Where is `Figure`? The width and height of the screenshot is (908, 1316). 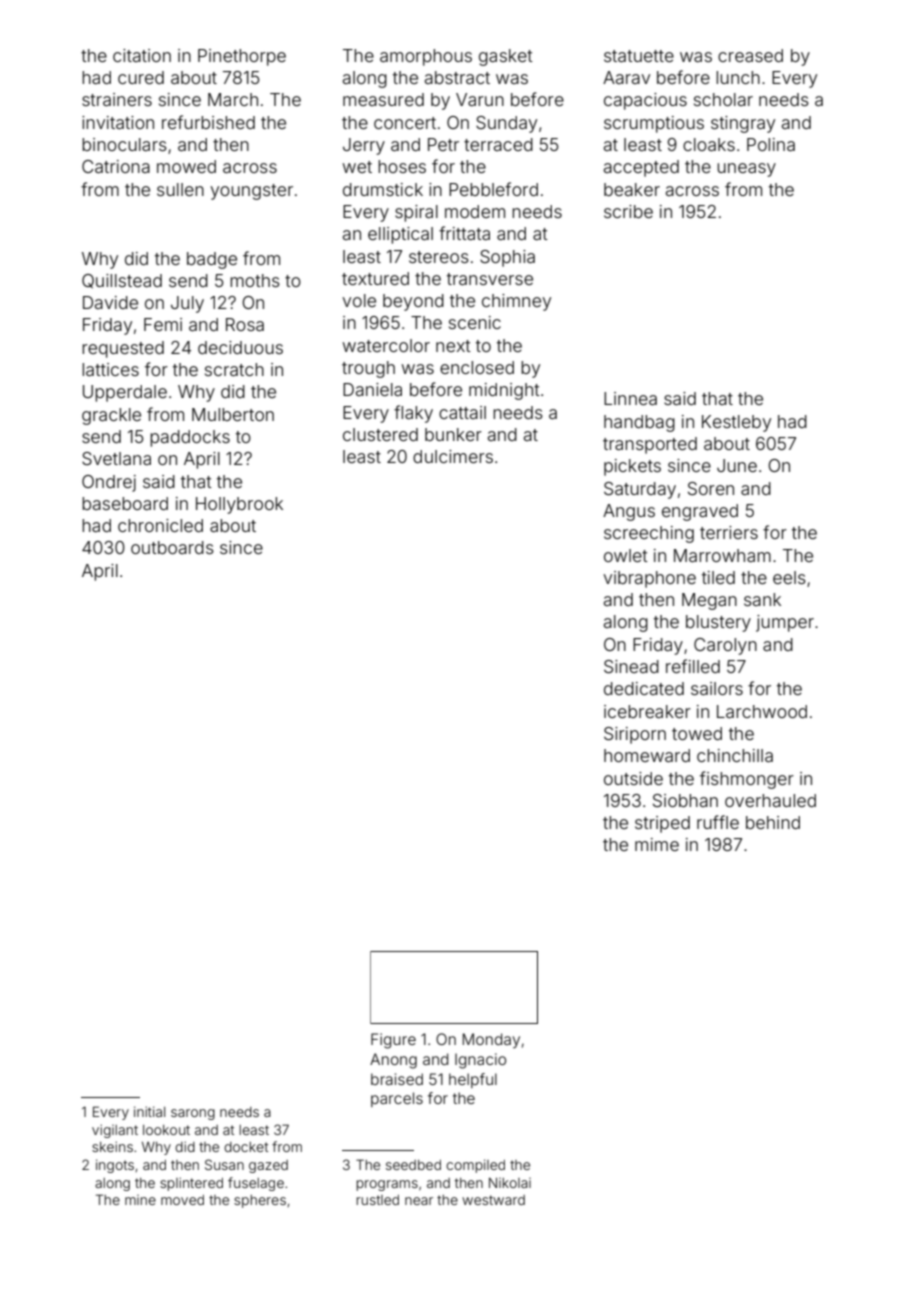
Figure is located at coordinates (393, 1041).
